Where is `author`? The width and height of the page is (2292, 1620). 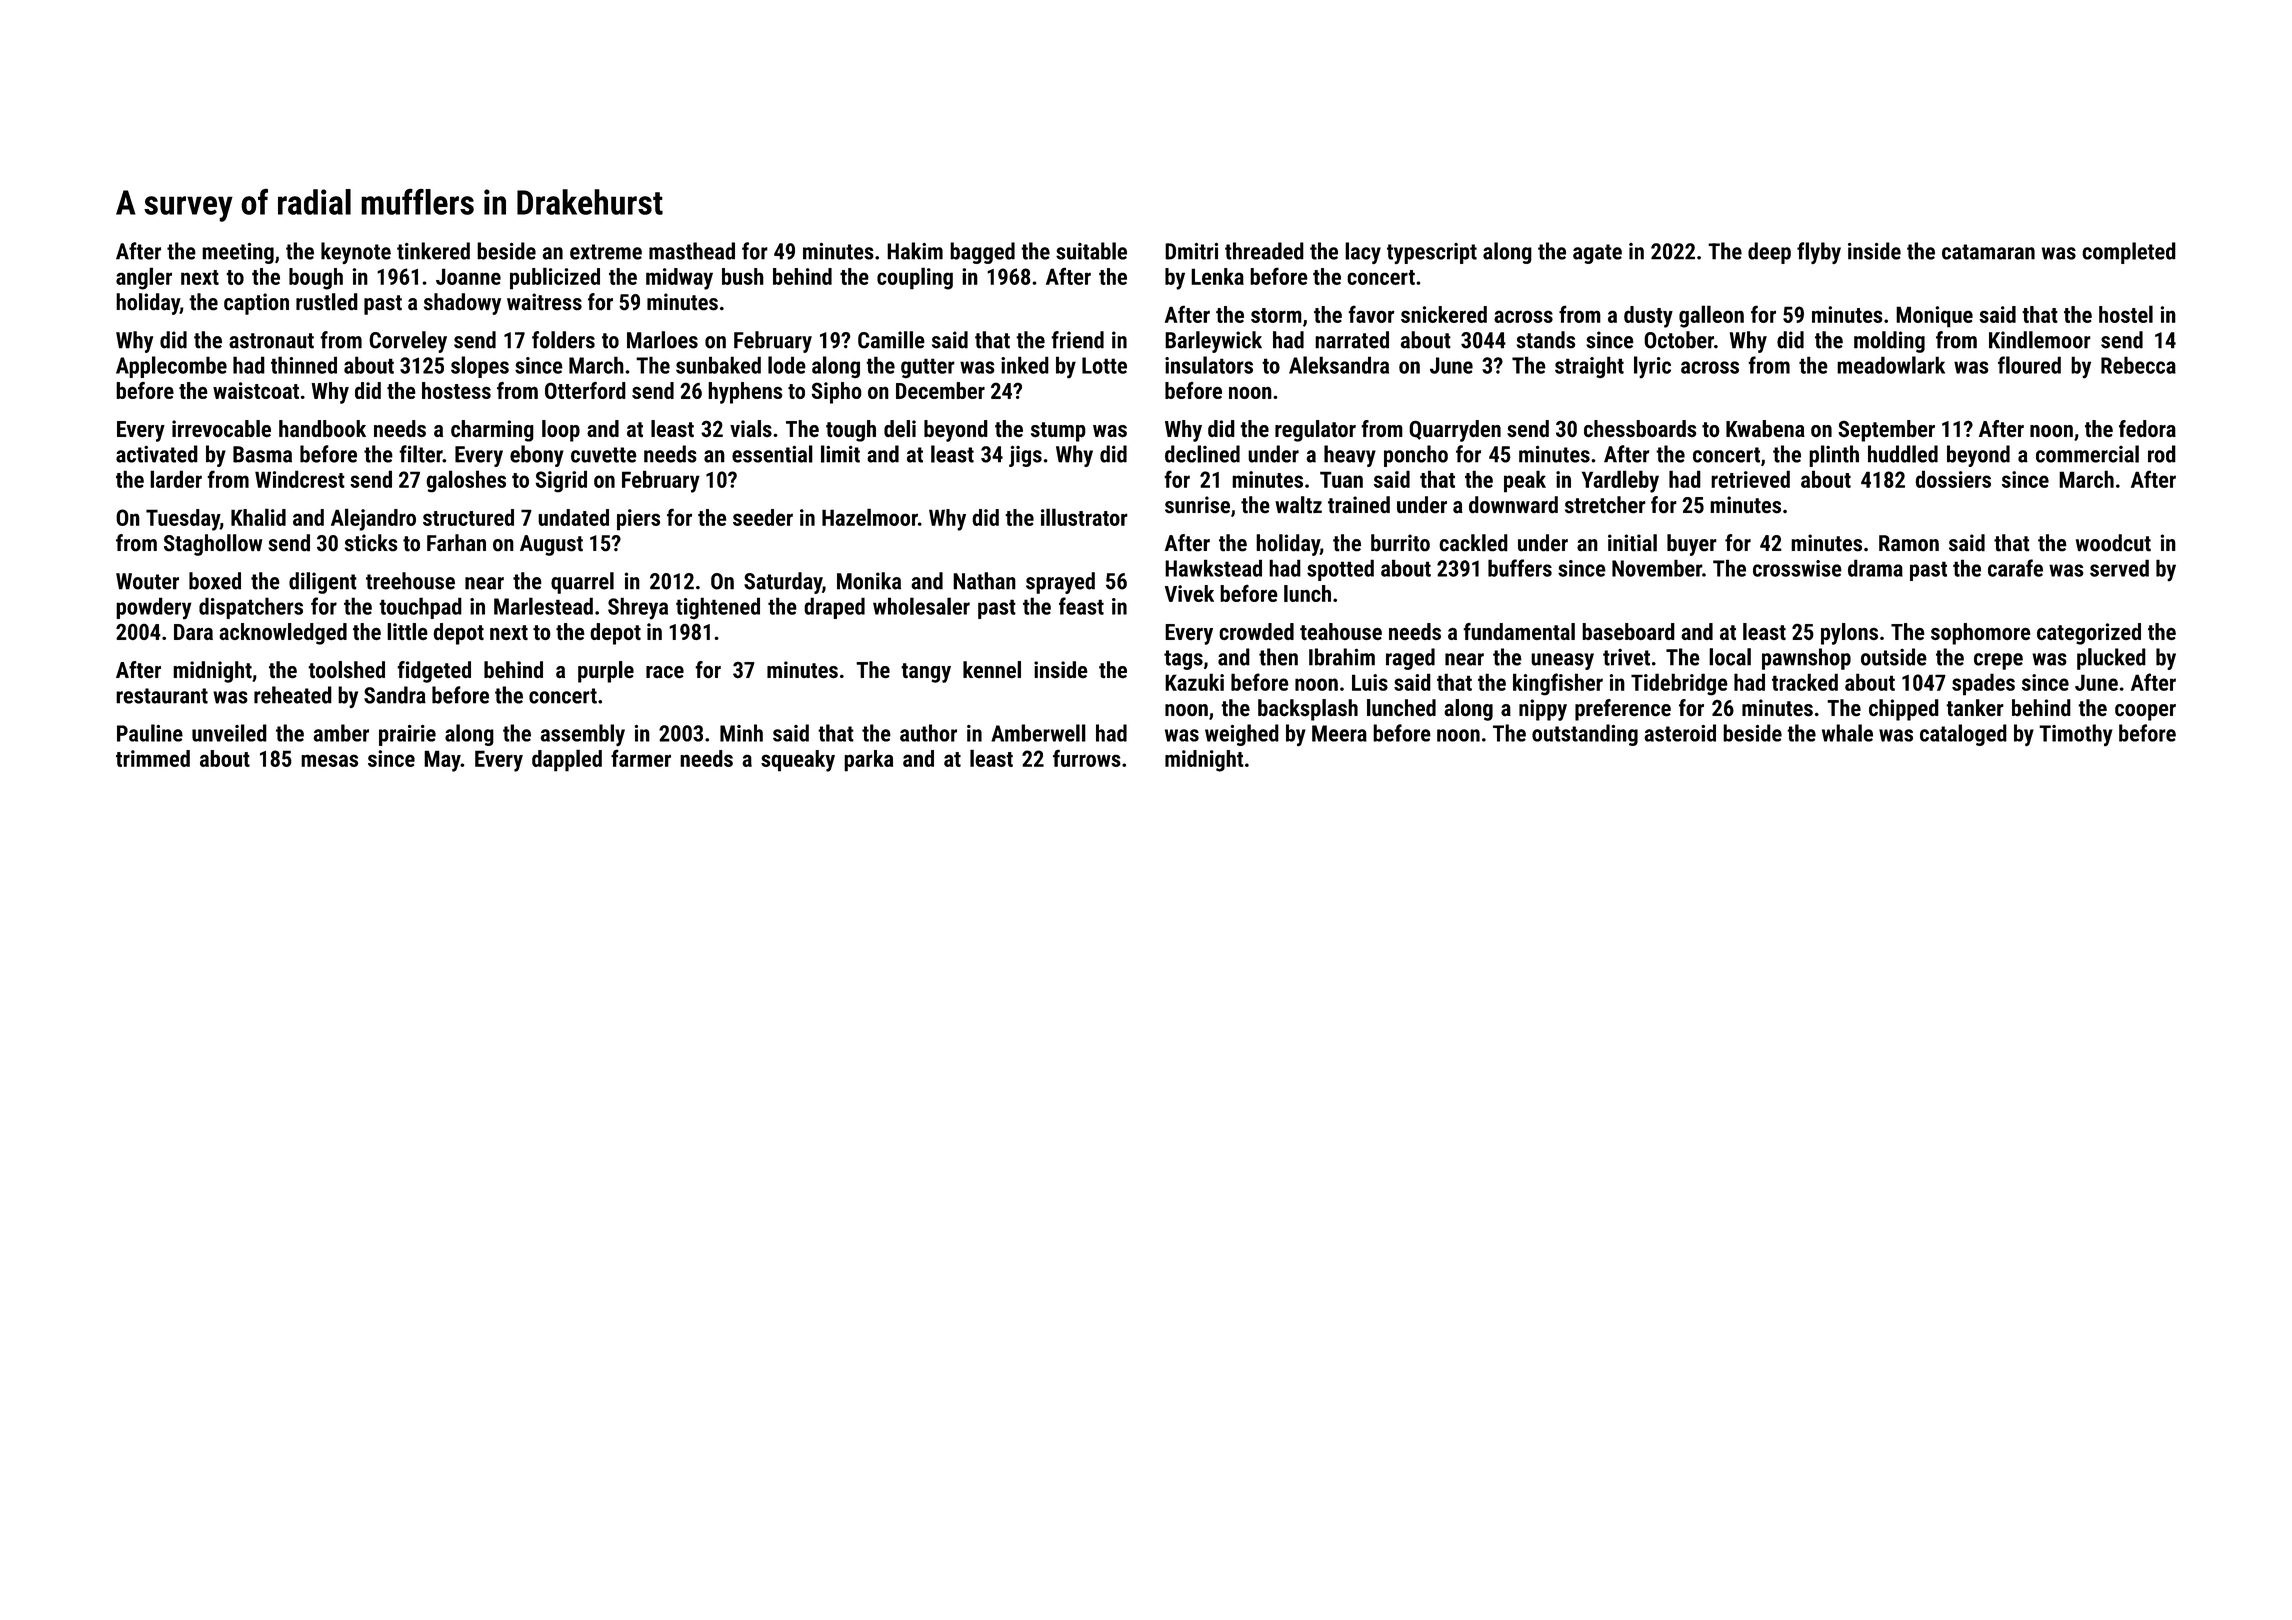 author is located at coordinates (928, 733).
